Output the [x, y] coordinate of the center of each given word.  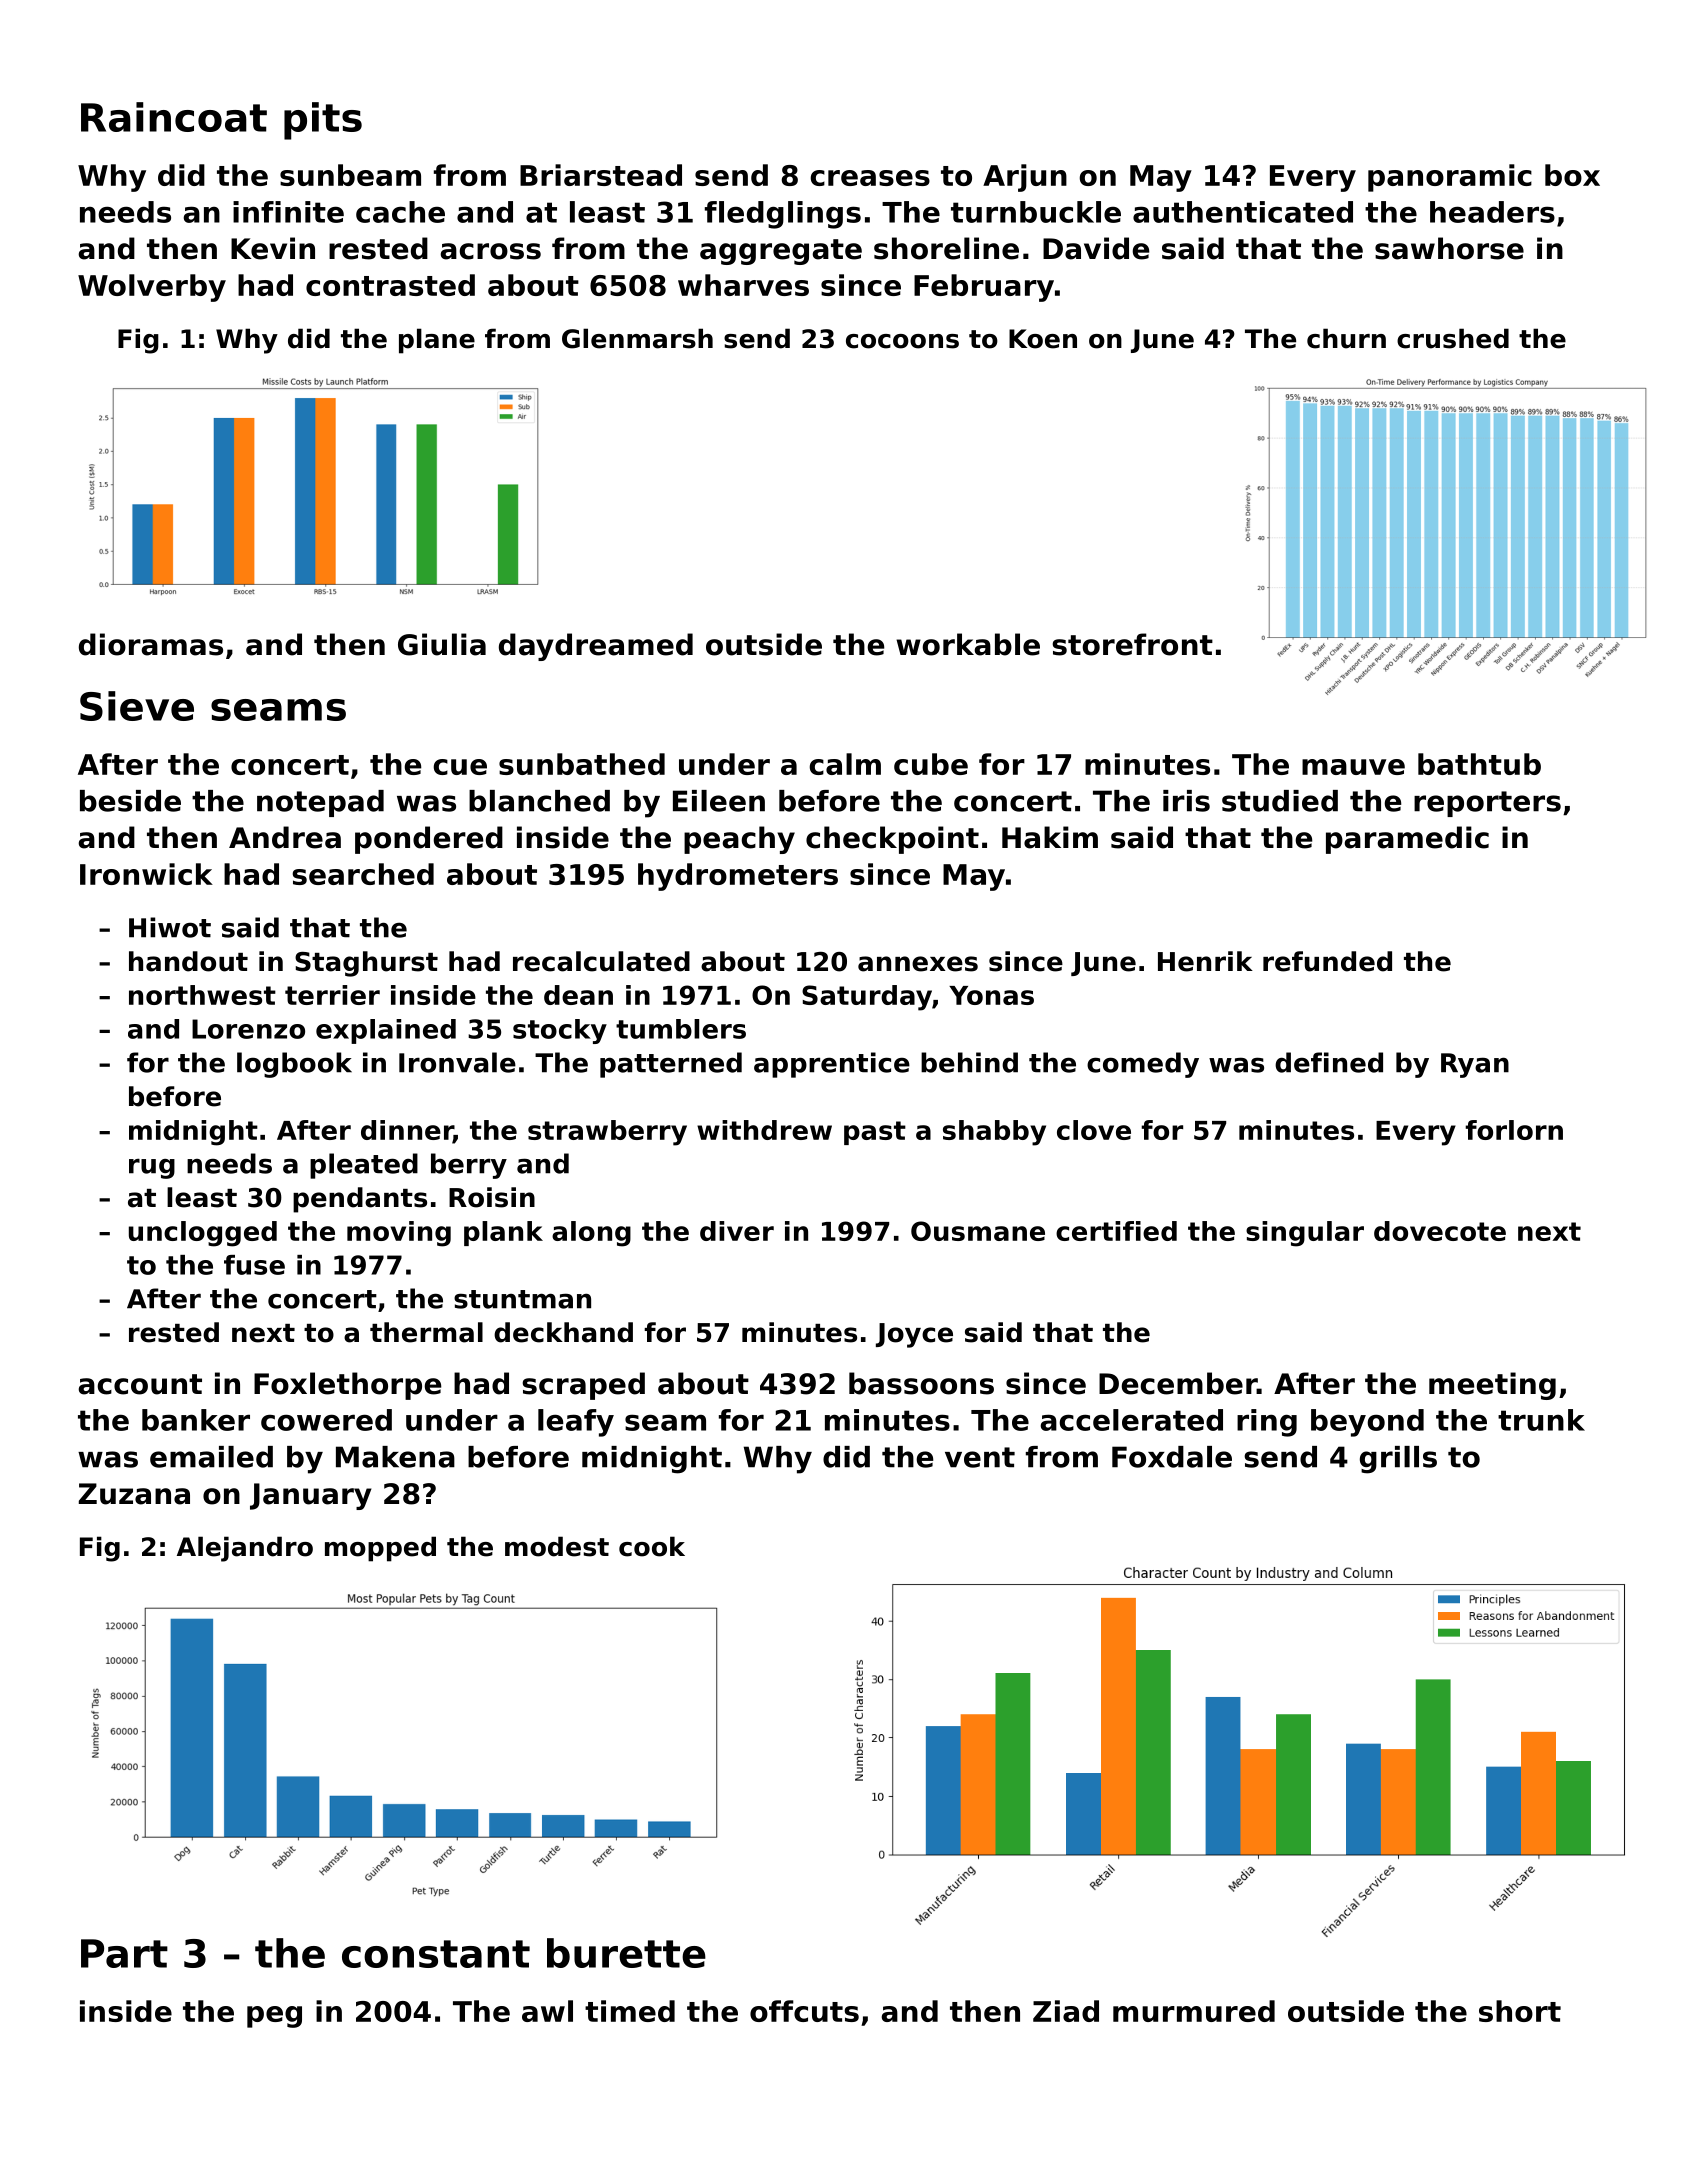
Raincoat [174, 117]
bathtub [1479, 764]
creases [870, 178]
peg [274, 2017]
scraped [583, 1386]
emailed [211, 1457]
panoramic [1450, 178]
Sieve [137, 706]
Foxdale [1172, 1457]
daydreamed [596, 647]
